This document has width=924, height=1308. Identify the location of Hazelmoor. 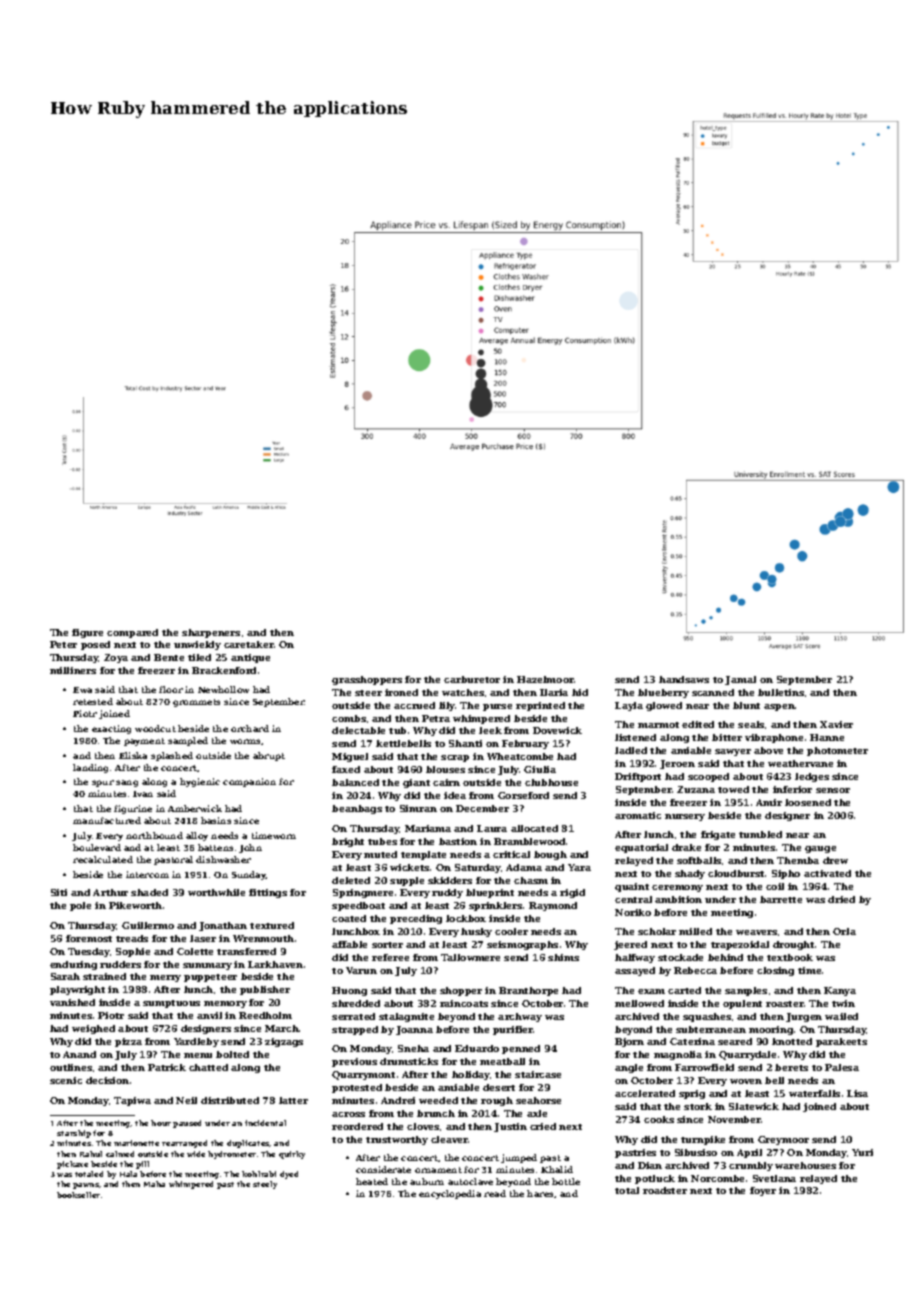
(545, 679).
